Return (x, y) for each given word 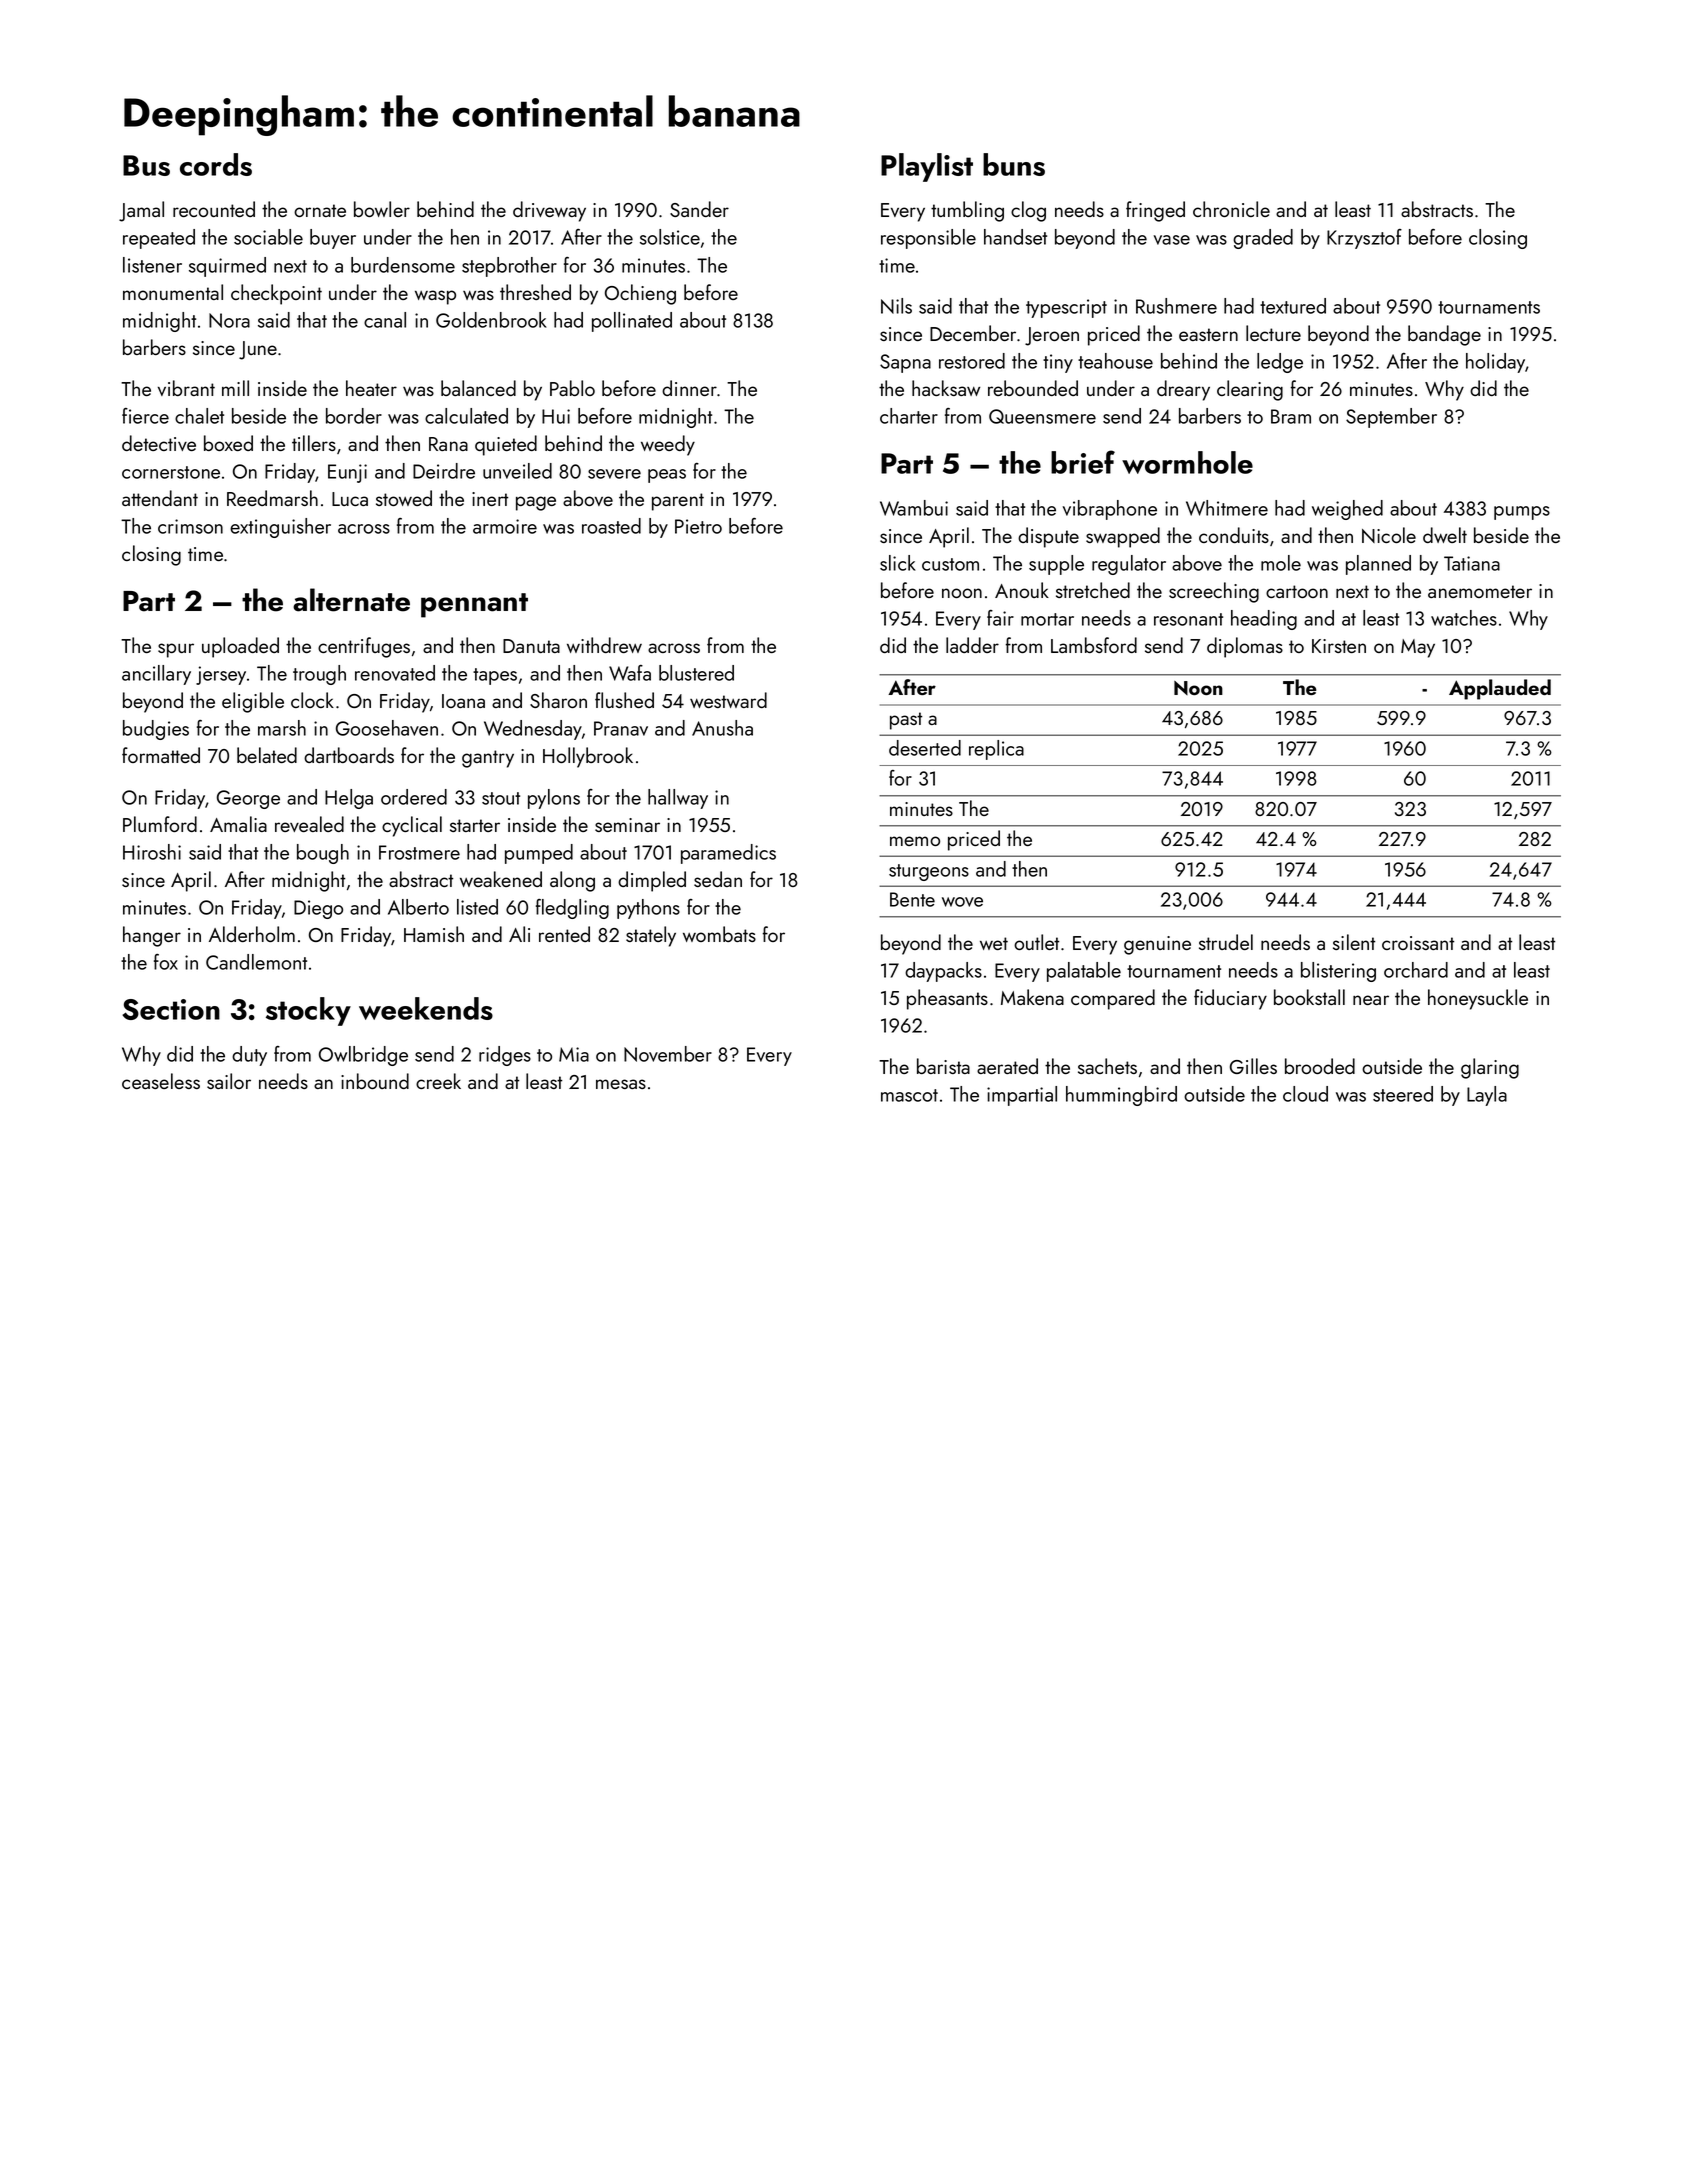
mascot (909, 1095)
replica (996, 750)
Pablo (572, 388)
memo (915, 841)
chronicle (1231, 209)
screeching (1214, 592)
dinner (689, 388)
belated (267, 755)
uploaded (240, 647)
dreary (1183, 390)
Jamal (141, 211)
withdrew (604, 645)
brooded (1320, 1066)
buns (1014, 164)
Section (171, 1009)
